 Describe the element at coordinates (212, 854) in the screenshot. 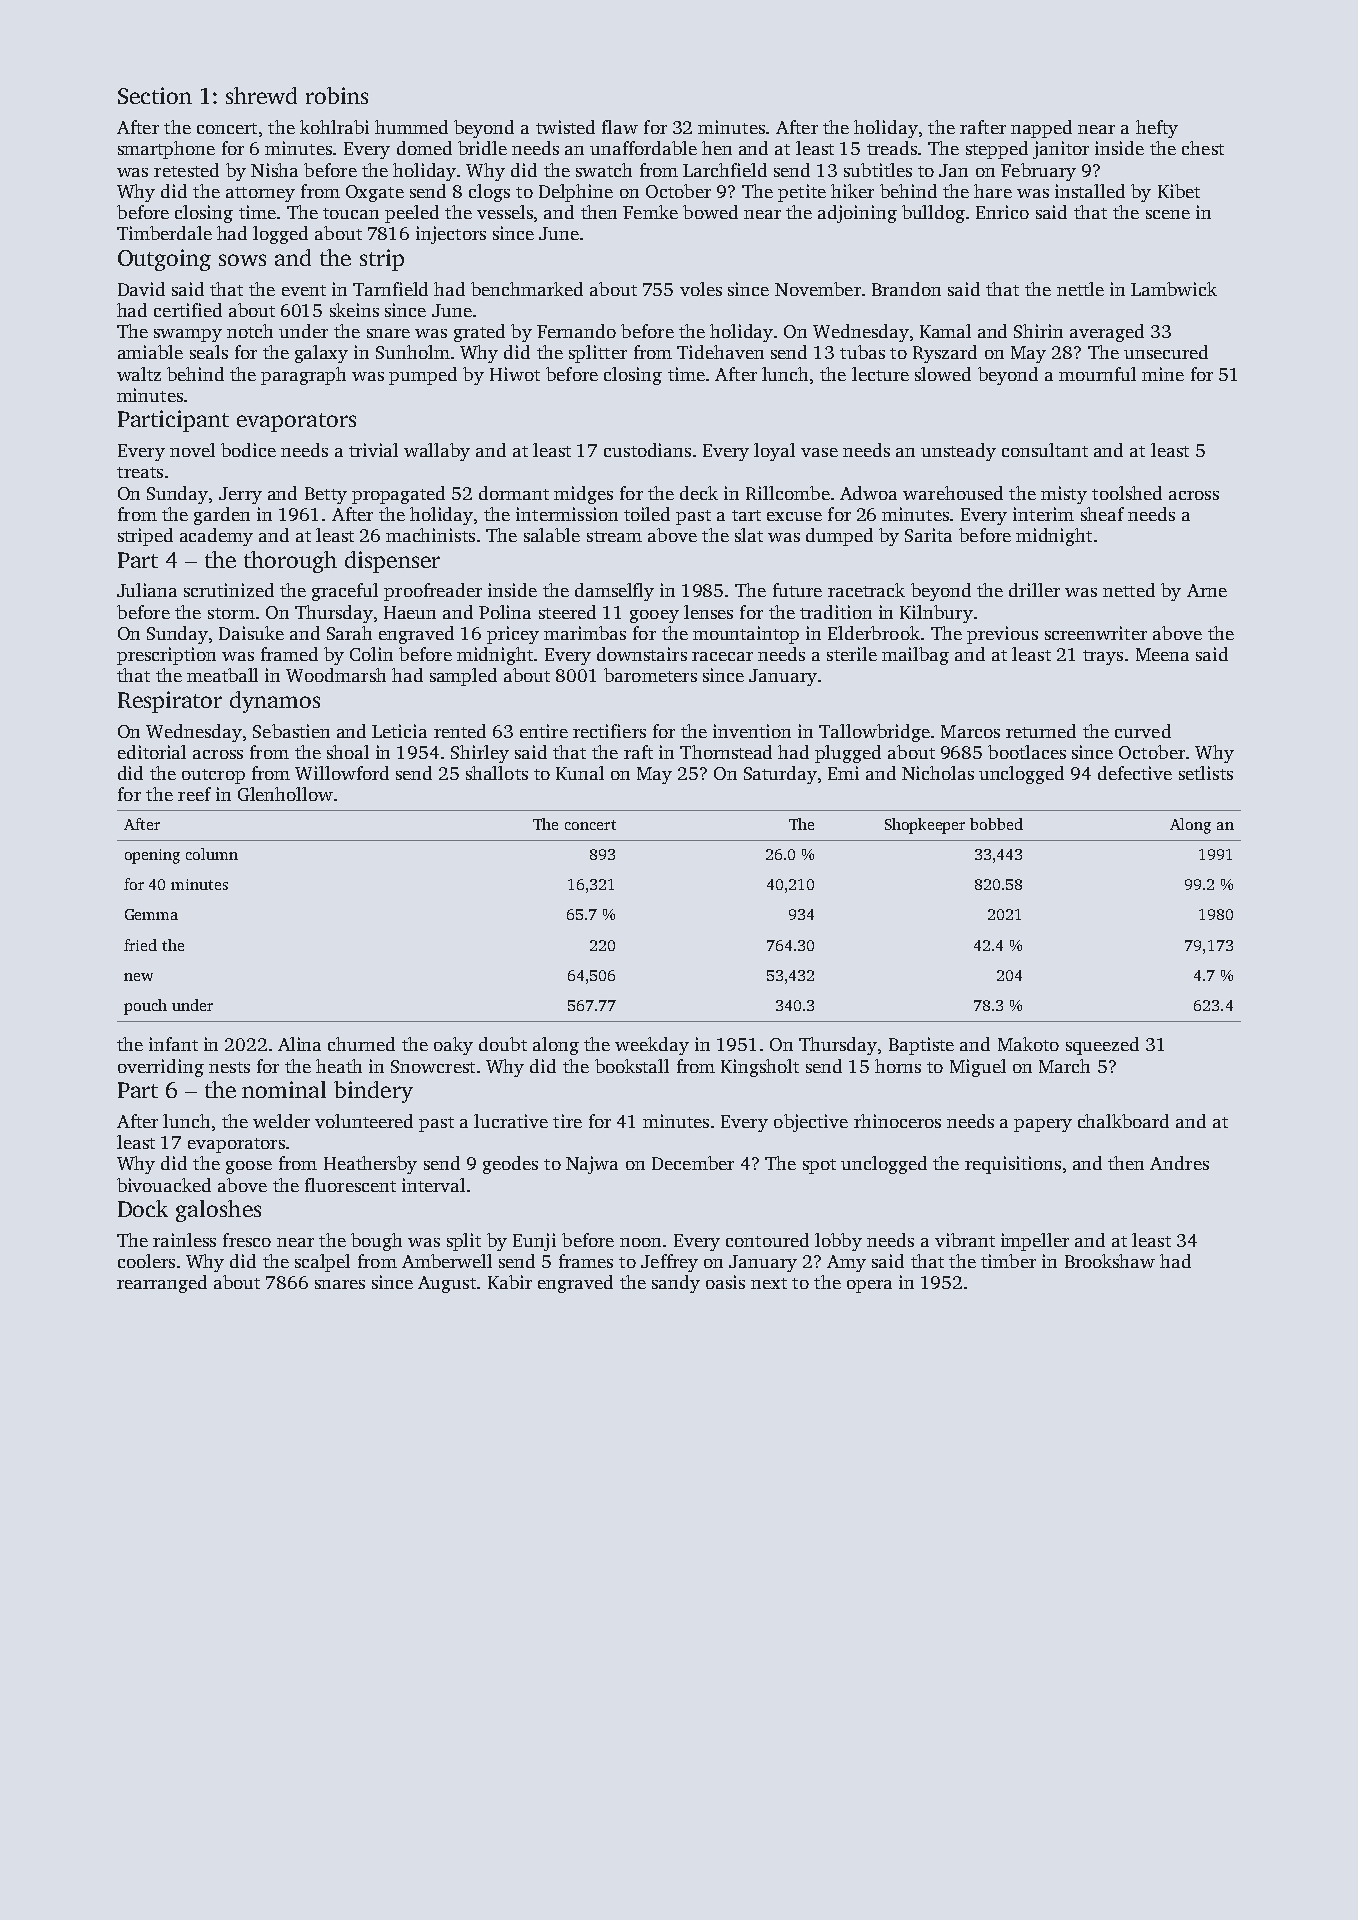

I see `column` at that location.
